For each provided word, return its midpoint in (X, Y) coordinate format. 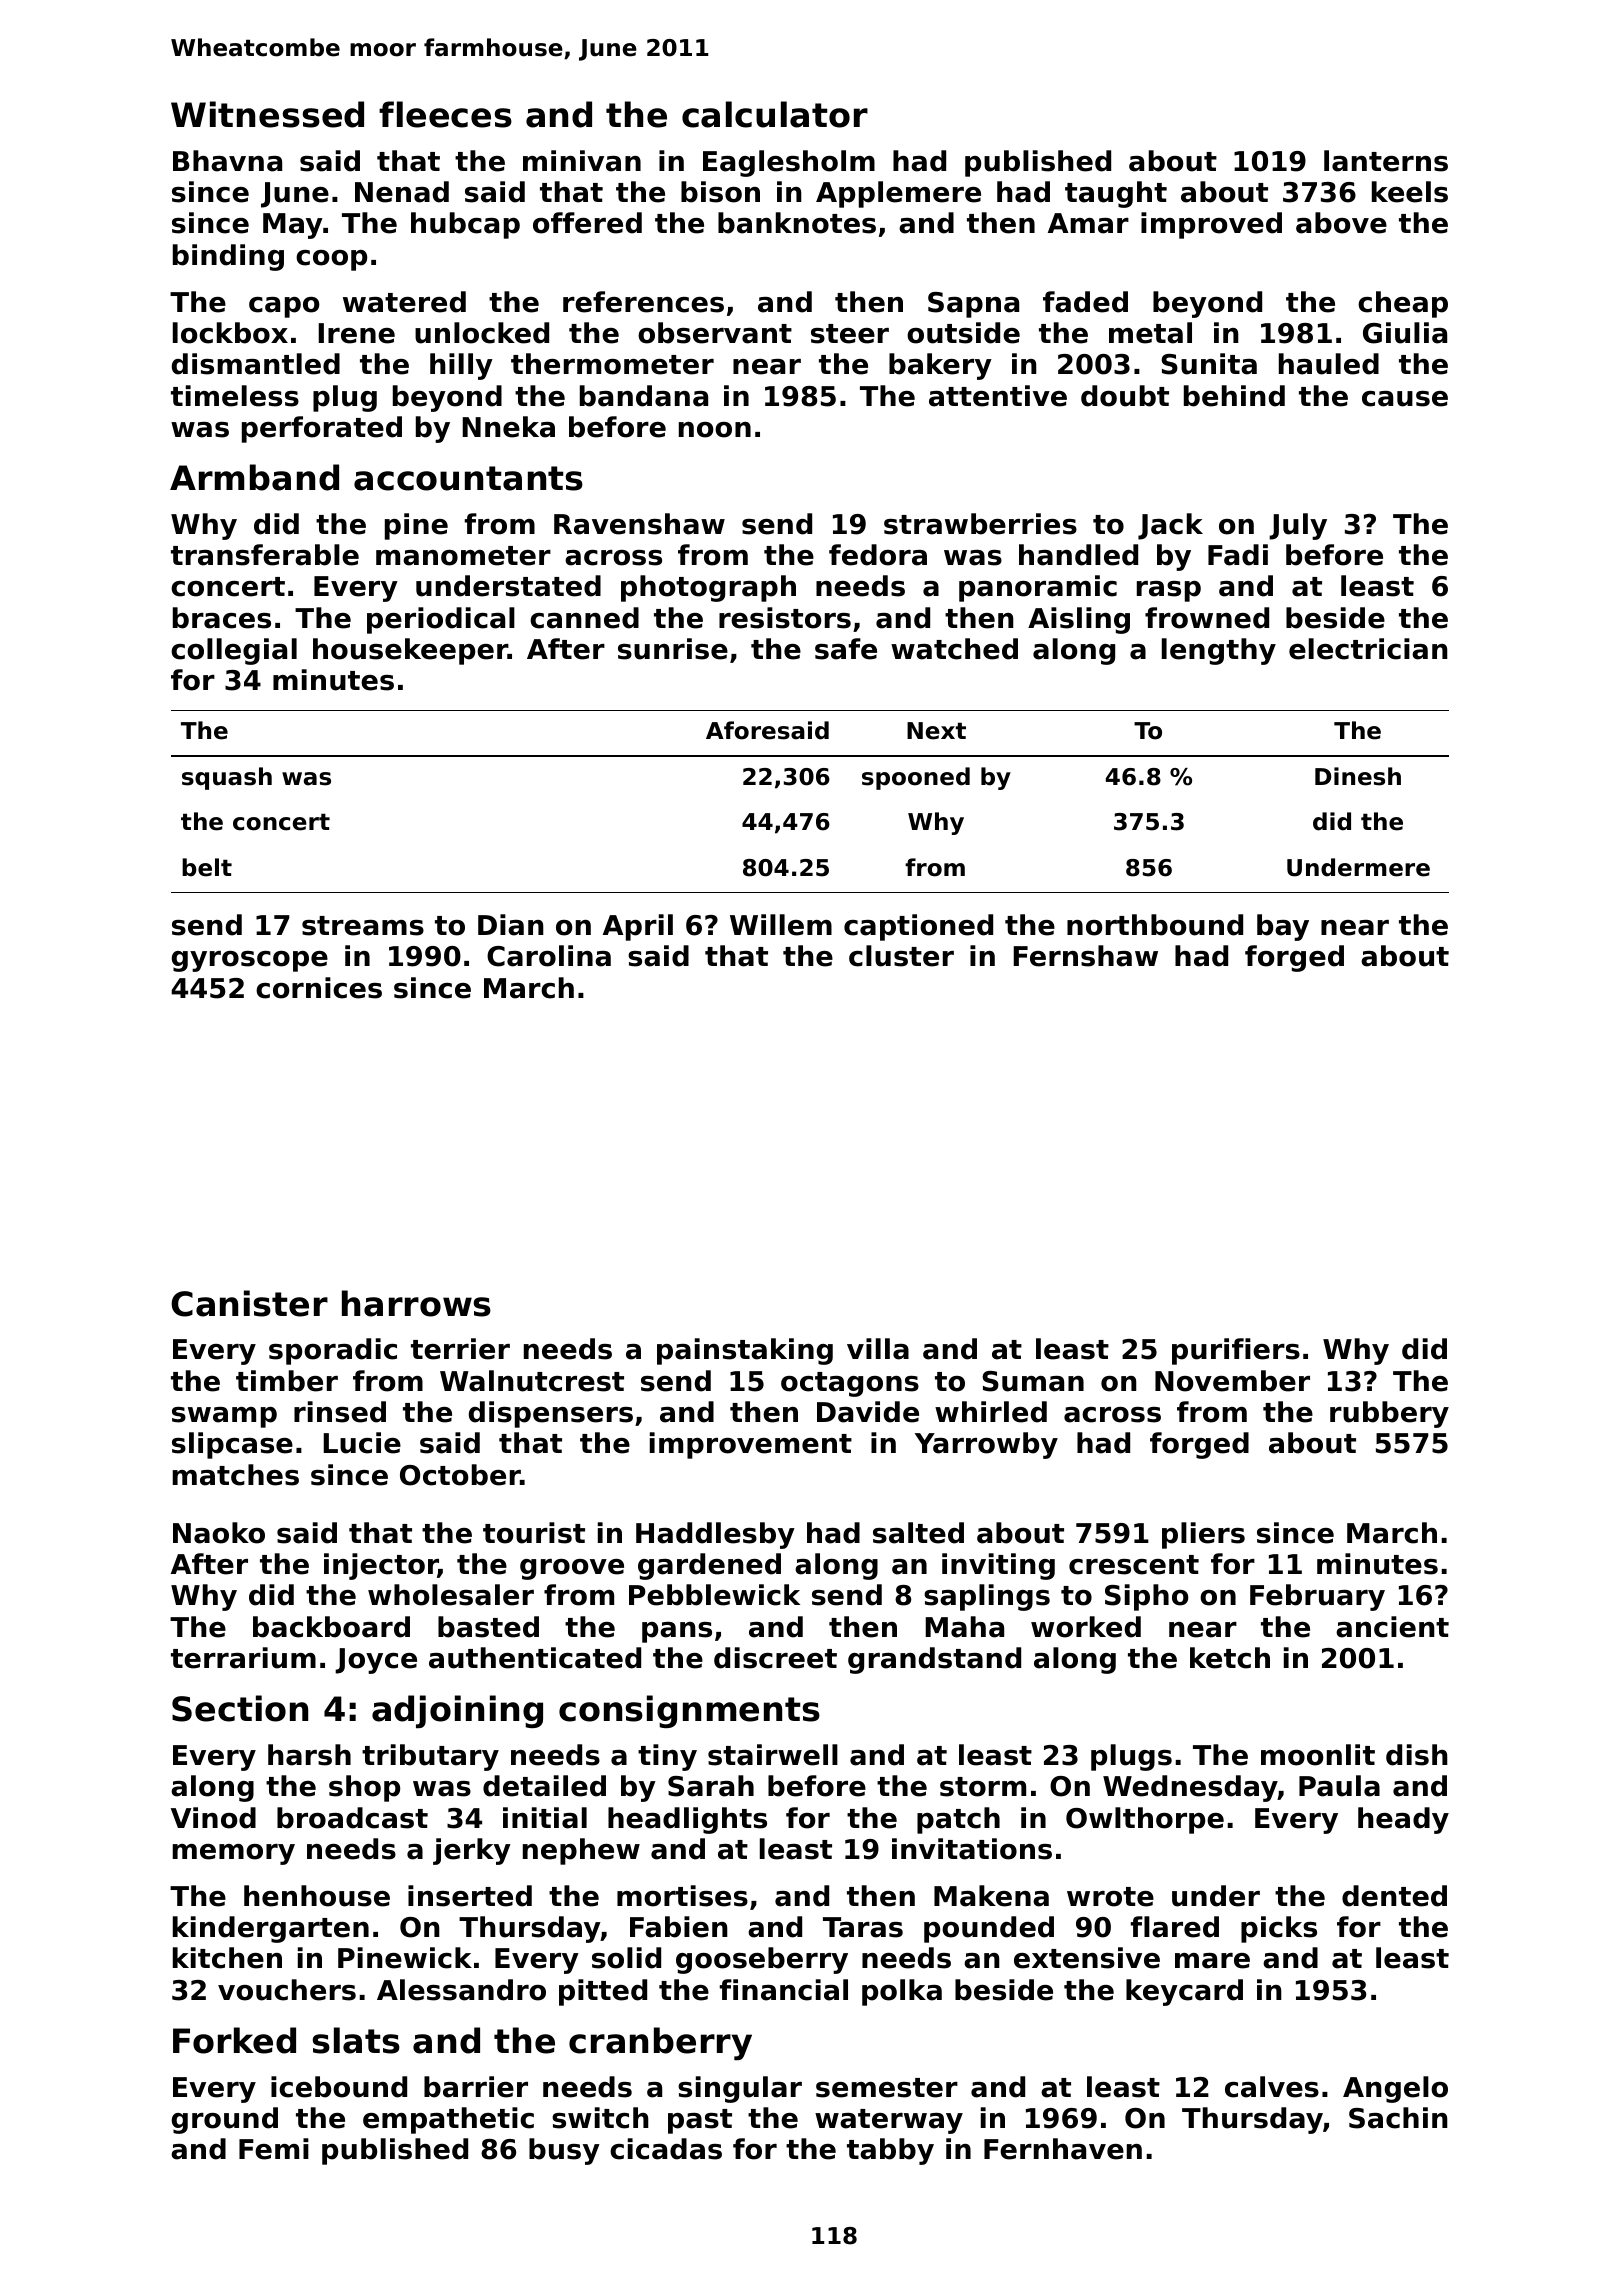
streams (363, 926)
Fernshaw (1085, 956)
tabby (890, 2151)
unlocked (482, 333)
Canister (249, 1303)
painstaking (745, 1351)
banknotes (797, 223)
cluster (901, 956)
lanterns (1386, 161)
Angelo (1395, 2089)
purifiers (1236, 1351)
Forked (234, 2040)
